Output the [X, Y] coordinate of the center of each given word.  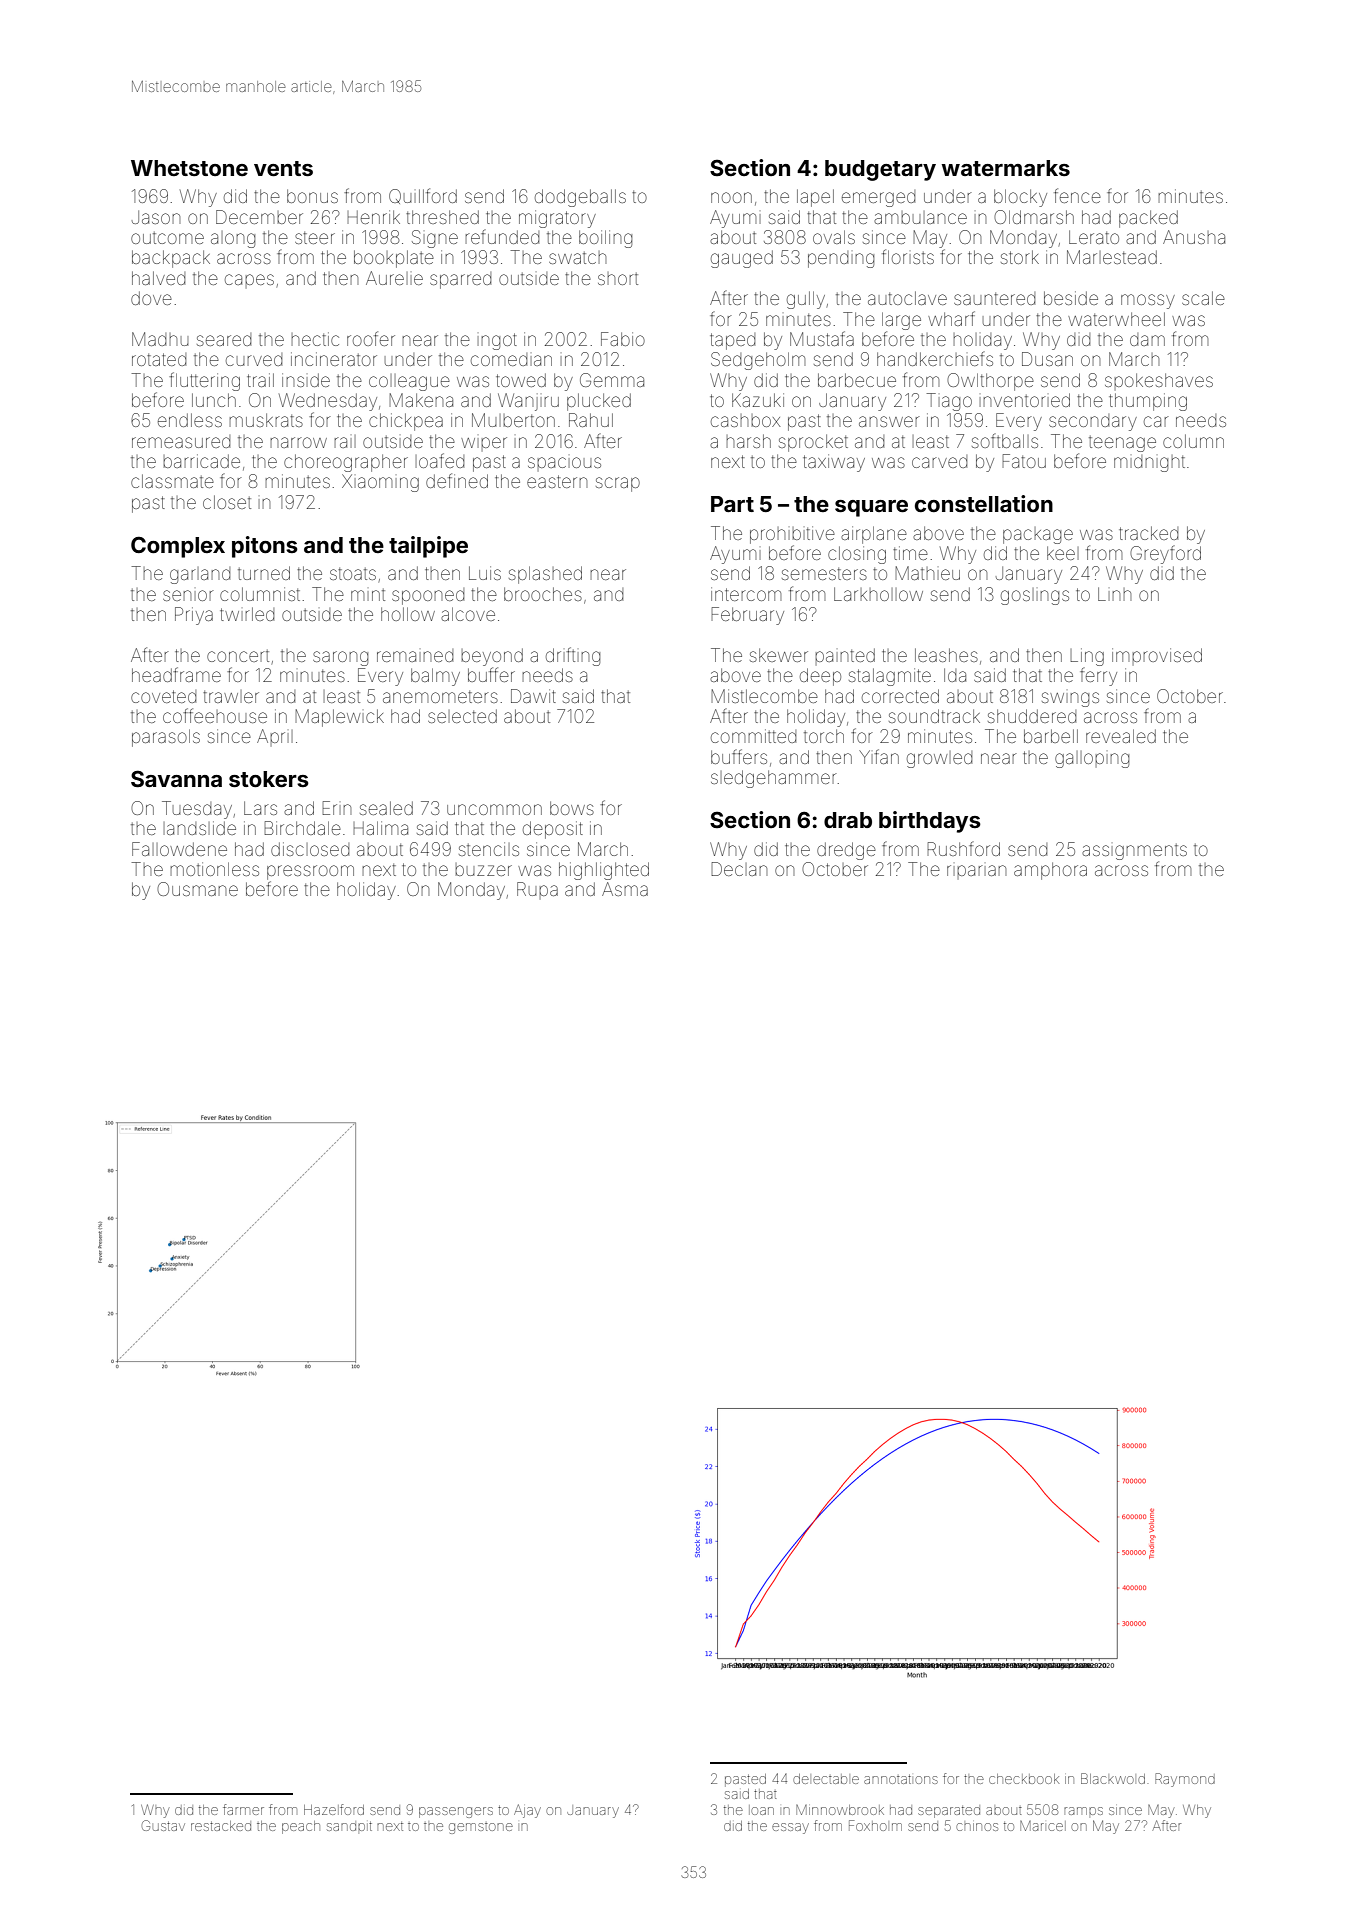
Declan [739, 869]
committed [753, 736]
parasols [166, 738]
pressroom [310, 872]
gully [806, 300]
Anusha [1194, 237]
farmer [243, 1809]
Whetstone [189, 168]
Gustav [163, 1825]
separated [949, 1812]
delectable [826, 1779]
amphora [1050, 871]
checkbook [1024, 1779]
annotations [901, 1779]
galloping [1092, 759]
